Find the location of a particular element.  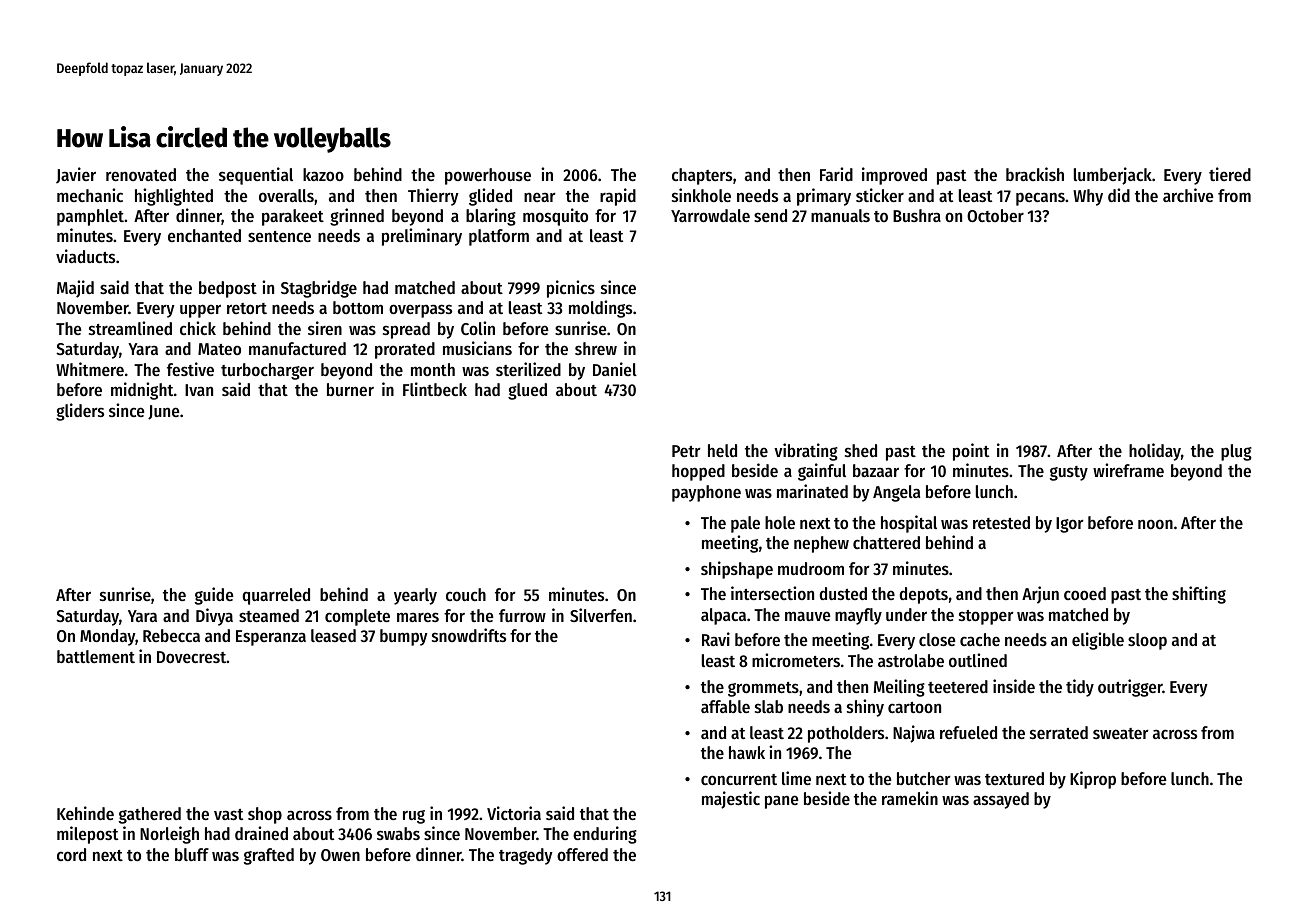

lumberjack is located at coordinates (1113, 176).
